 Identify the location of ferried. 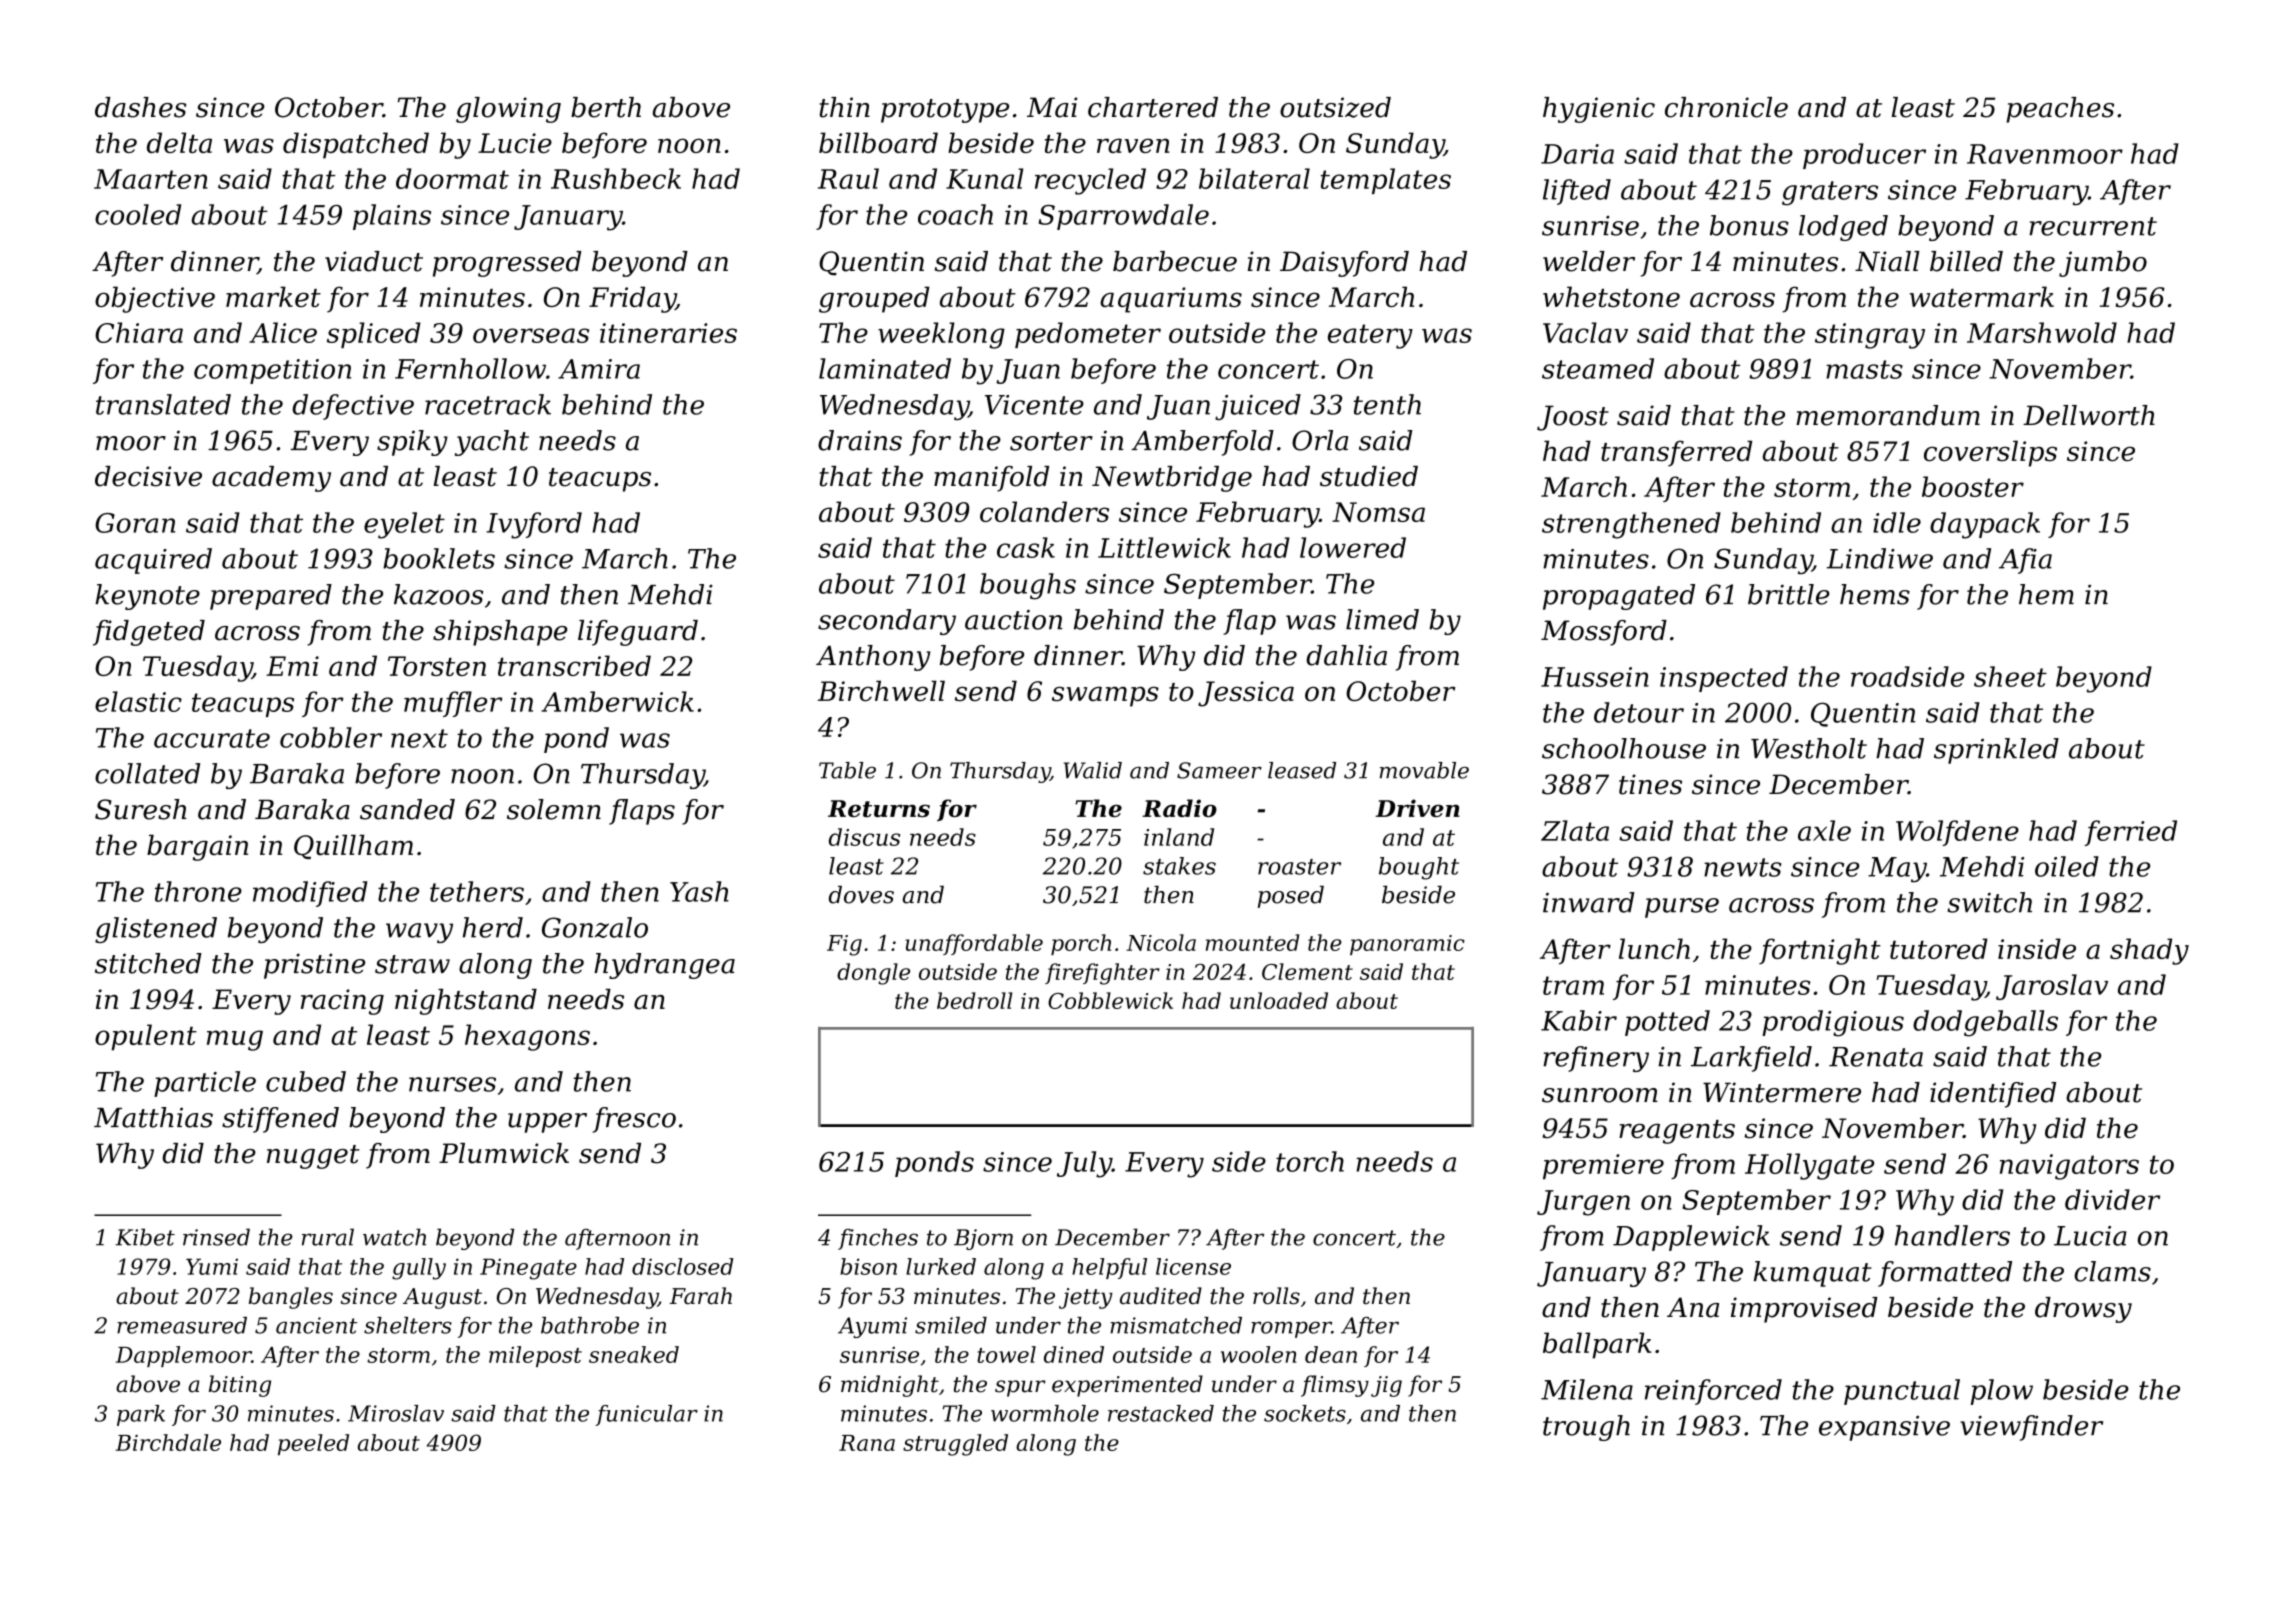
(2130, 833).
